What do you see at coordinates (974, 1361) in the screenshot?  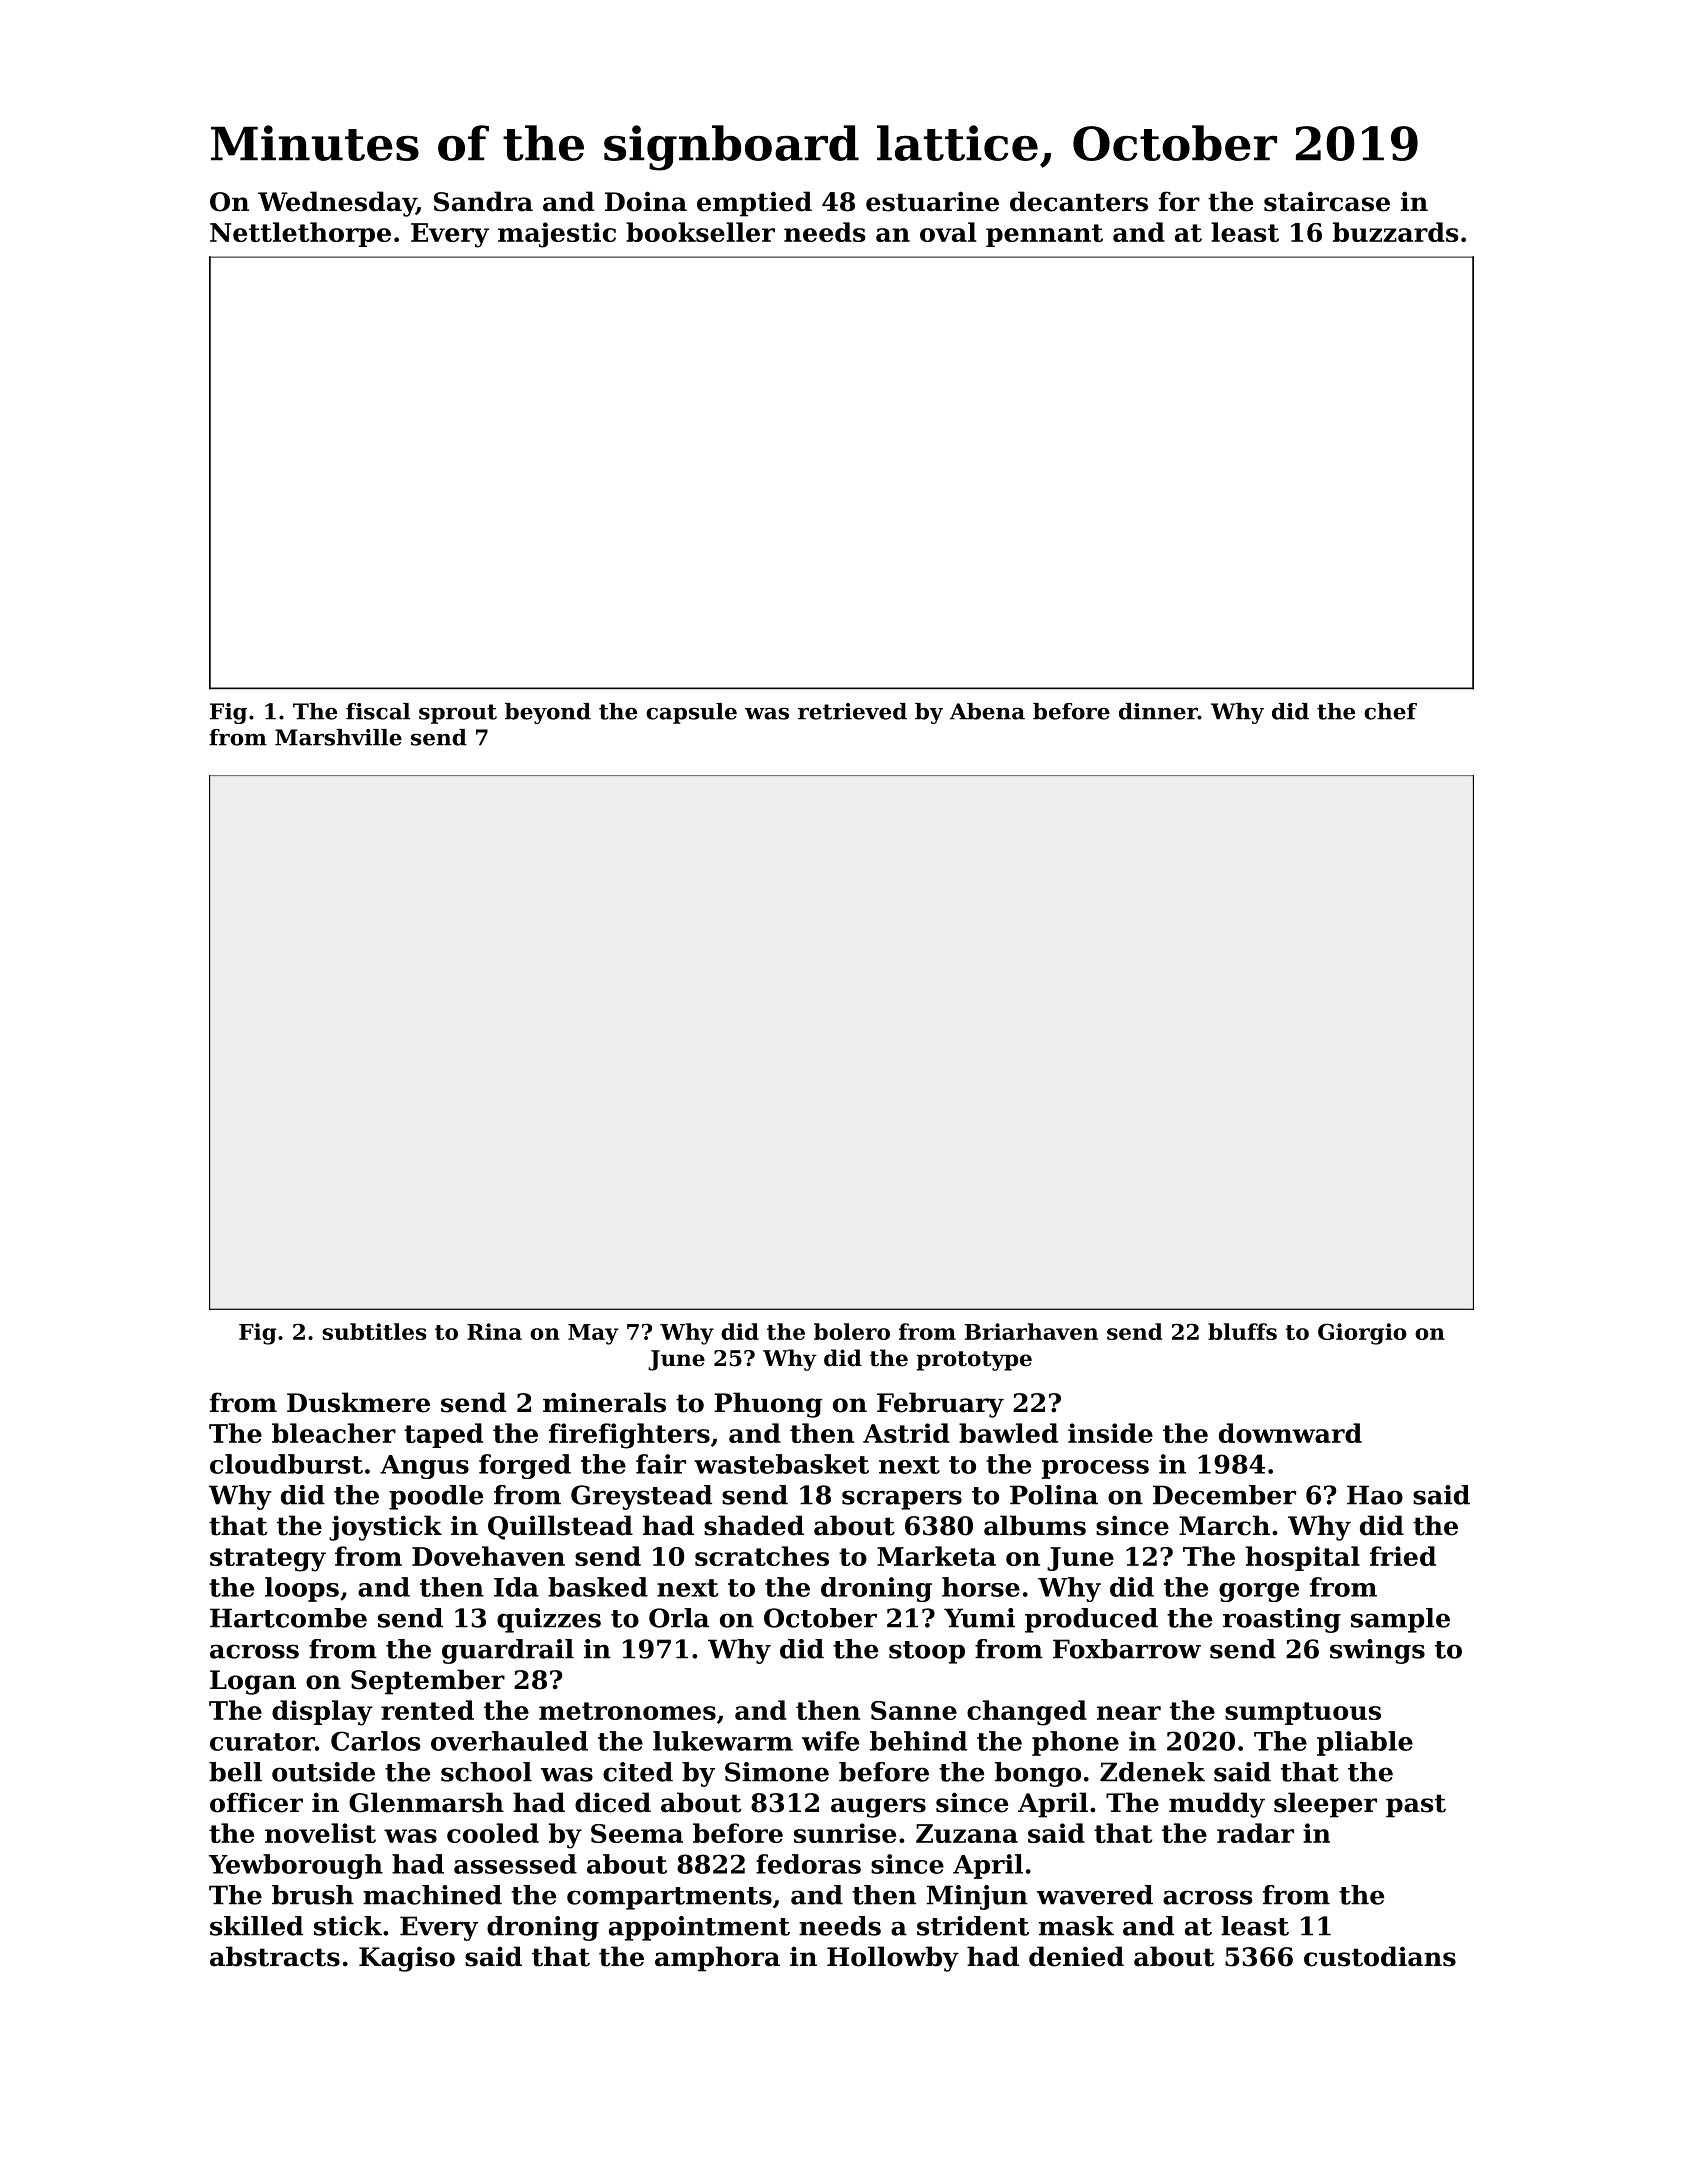 I see `prototype` at bounding box center [974, 1361].
